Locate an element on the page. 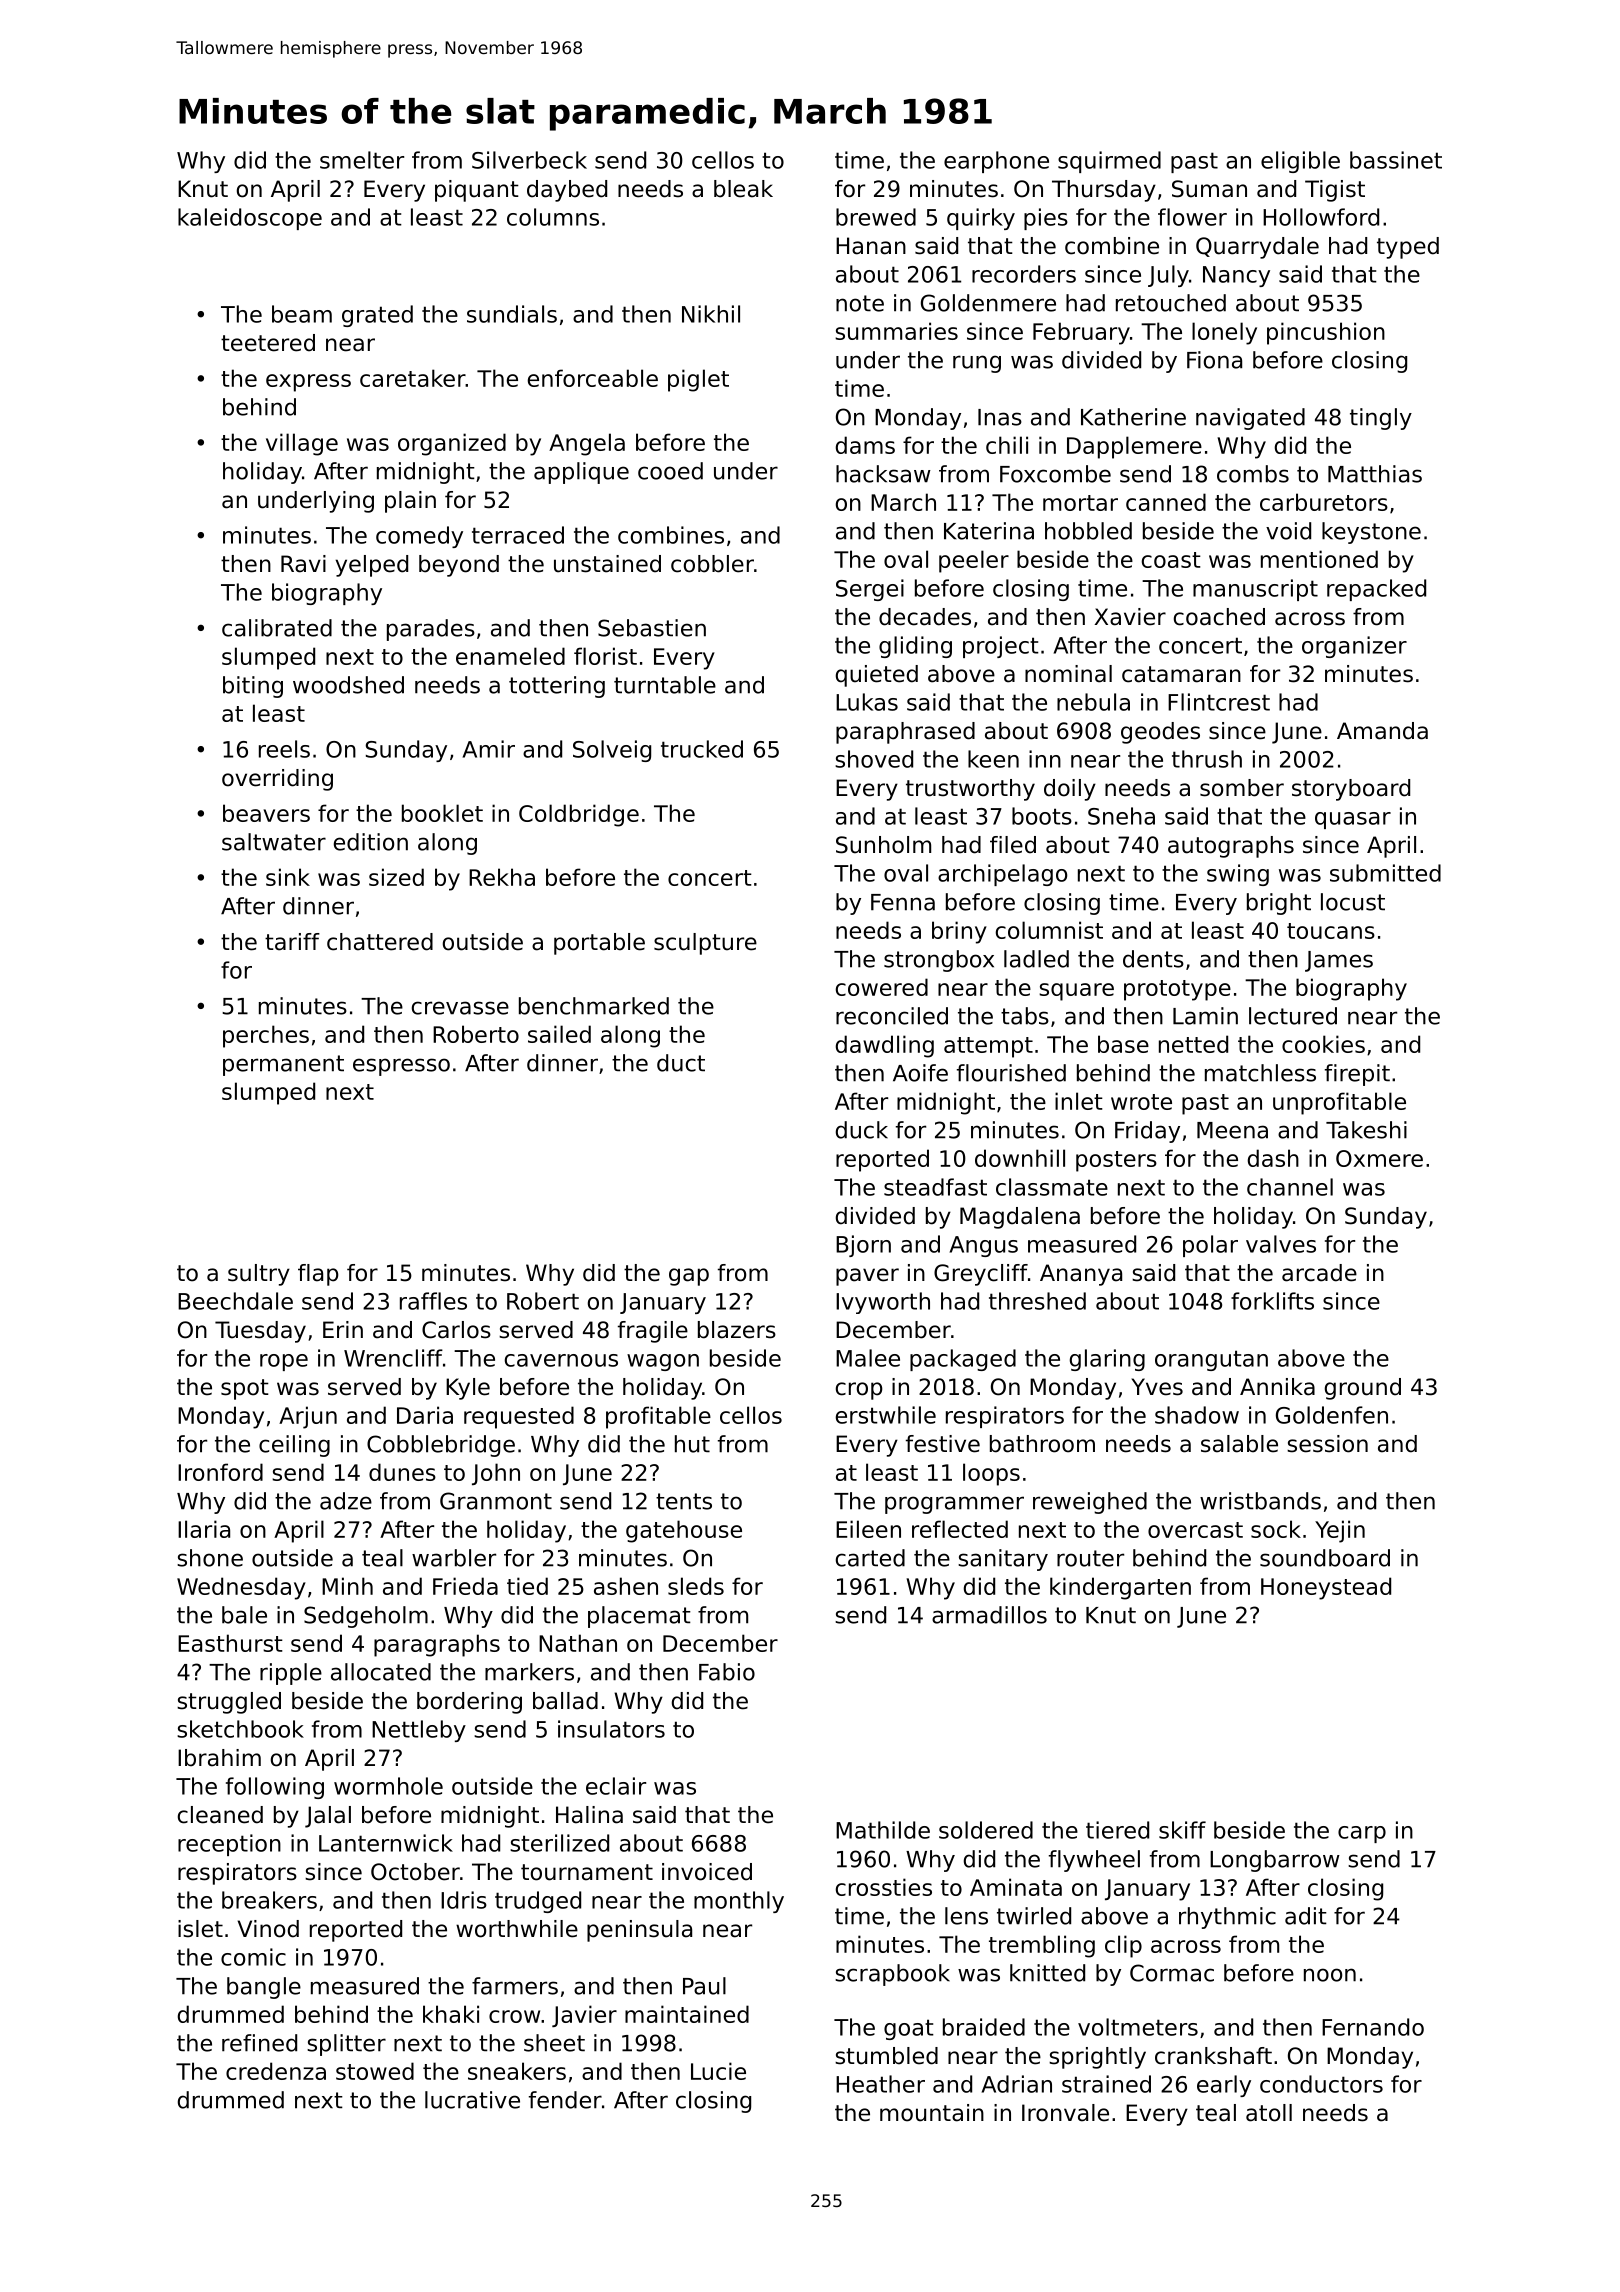 The image size is (1620, 2292). Goldenmere is located at coordinates (988, 303).
